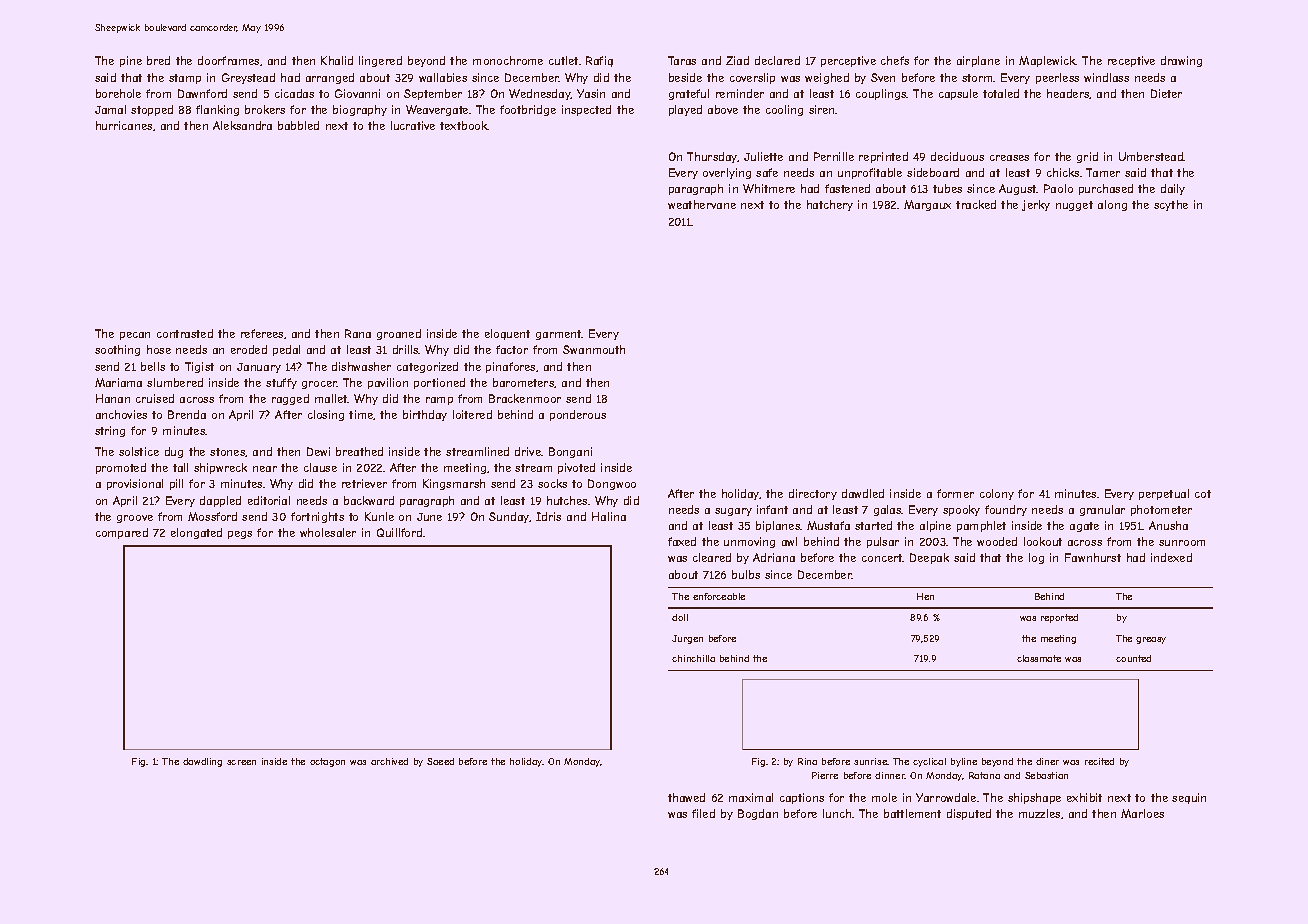 The image size is (1308, 924). Describe the element at coordinates (693, 658) in the image. I see `chinchilla` at that location.
